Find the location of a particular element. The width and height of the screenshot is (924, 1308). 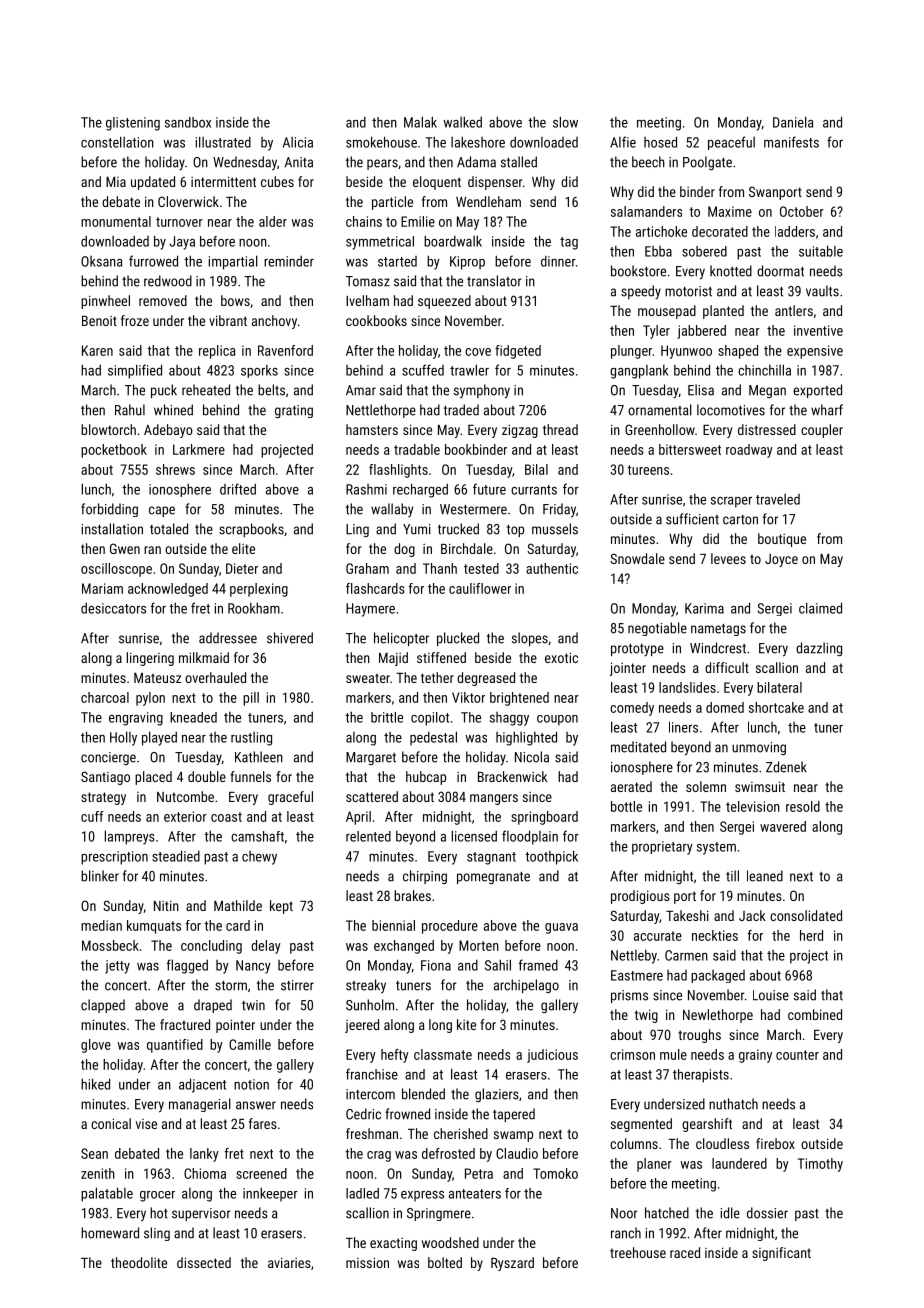

lanky is located at coordinates (204, 1155).
